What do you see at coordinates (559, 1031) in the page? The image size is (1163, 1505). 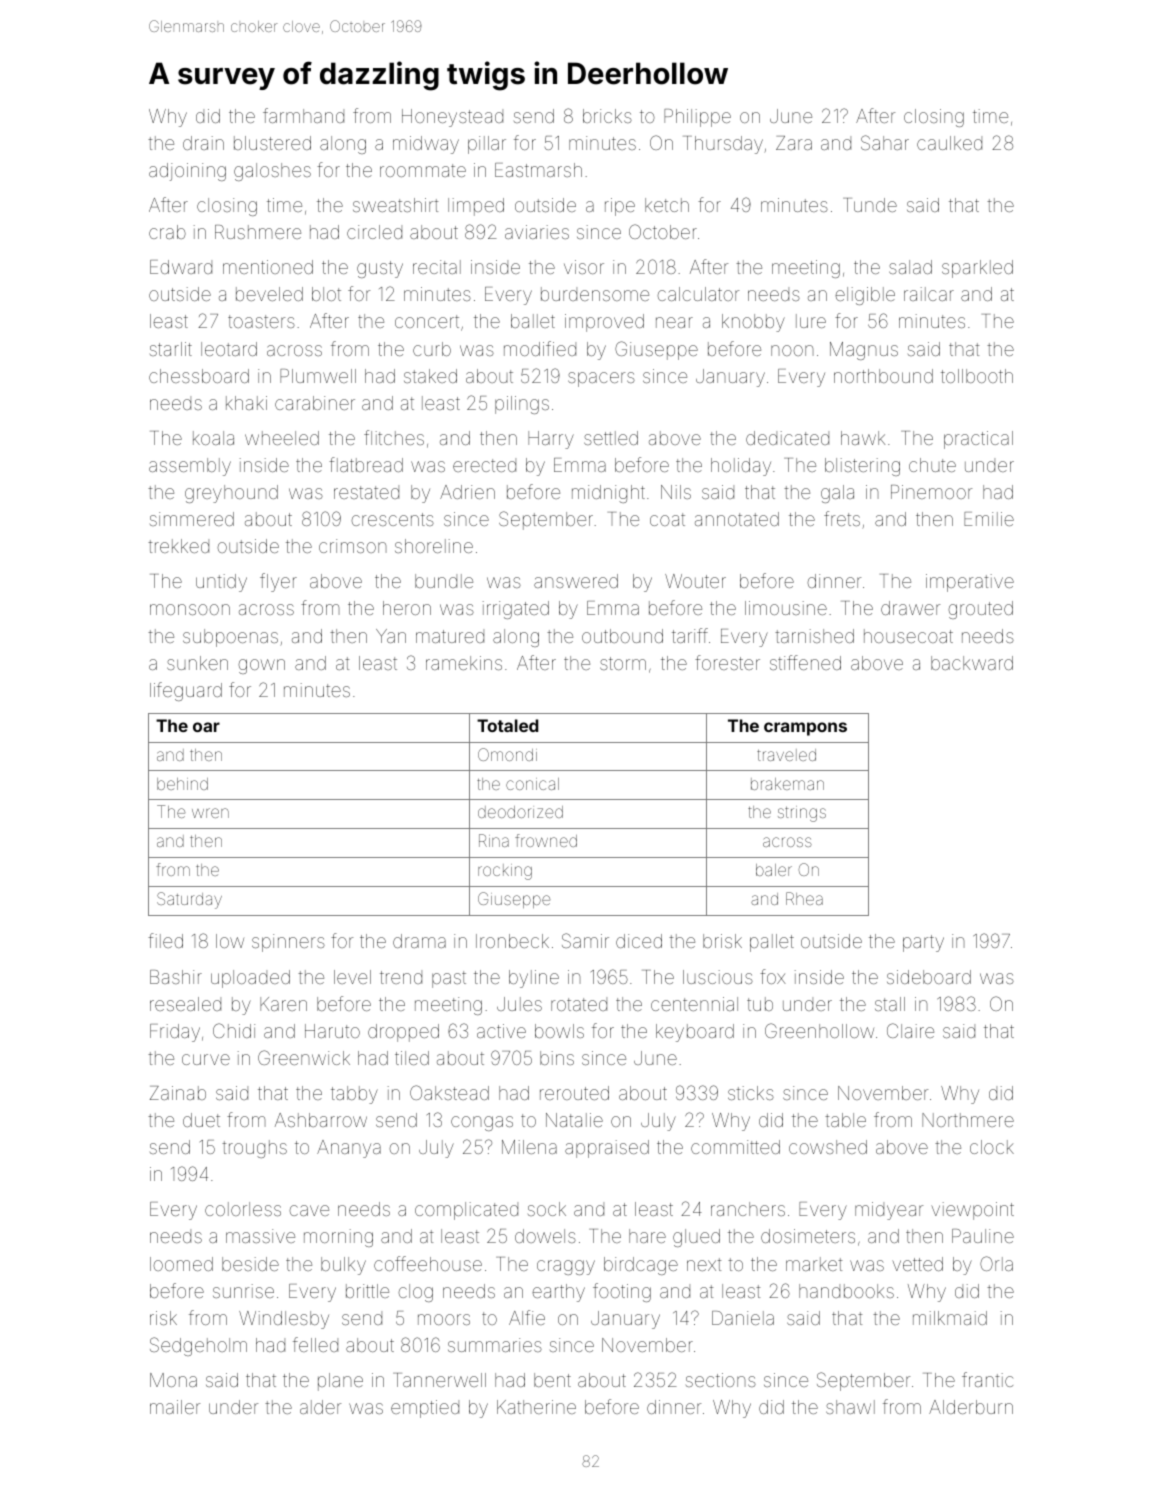 I see `bowls` at bounding box center [559, 1031].
